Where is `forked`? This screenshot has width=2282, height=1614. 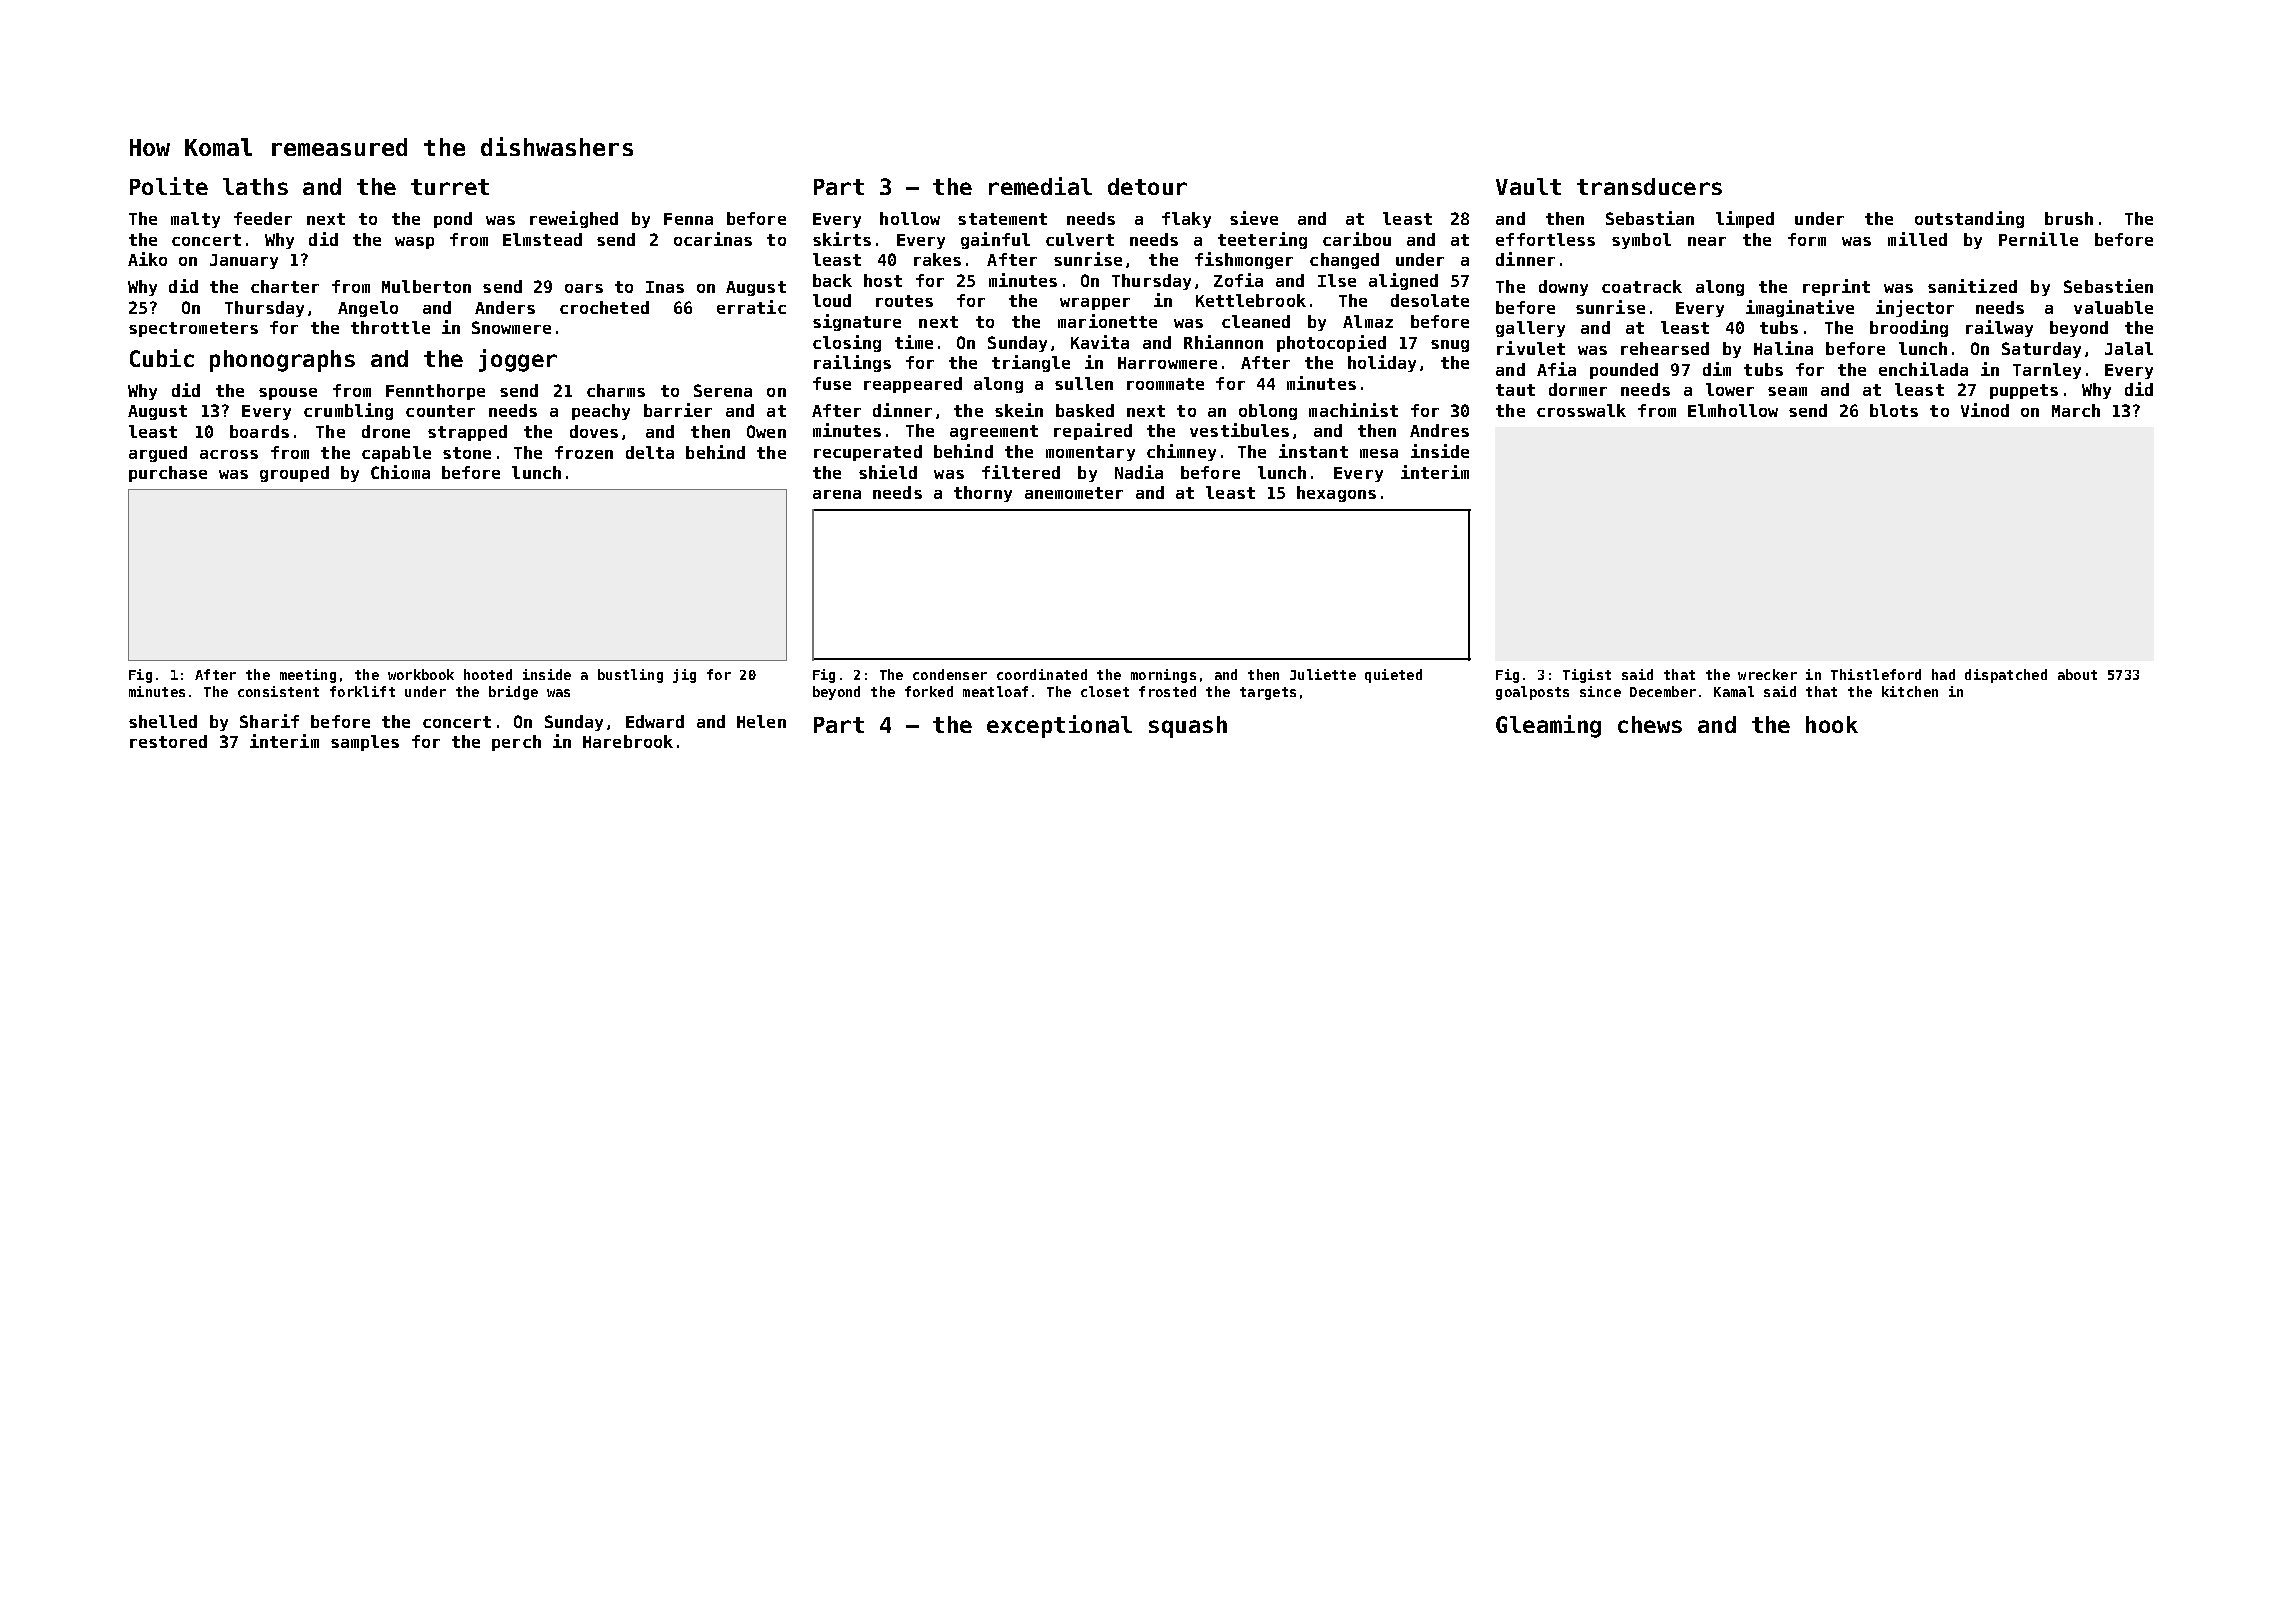
forked is located at coordinates (929, 691).
